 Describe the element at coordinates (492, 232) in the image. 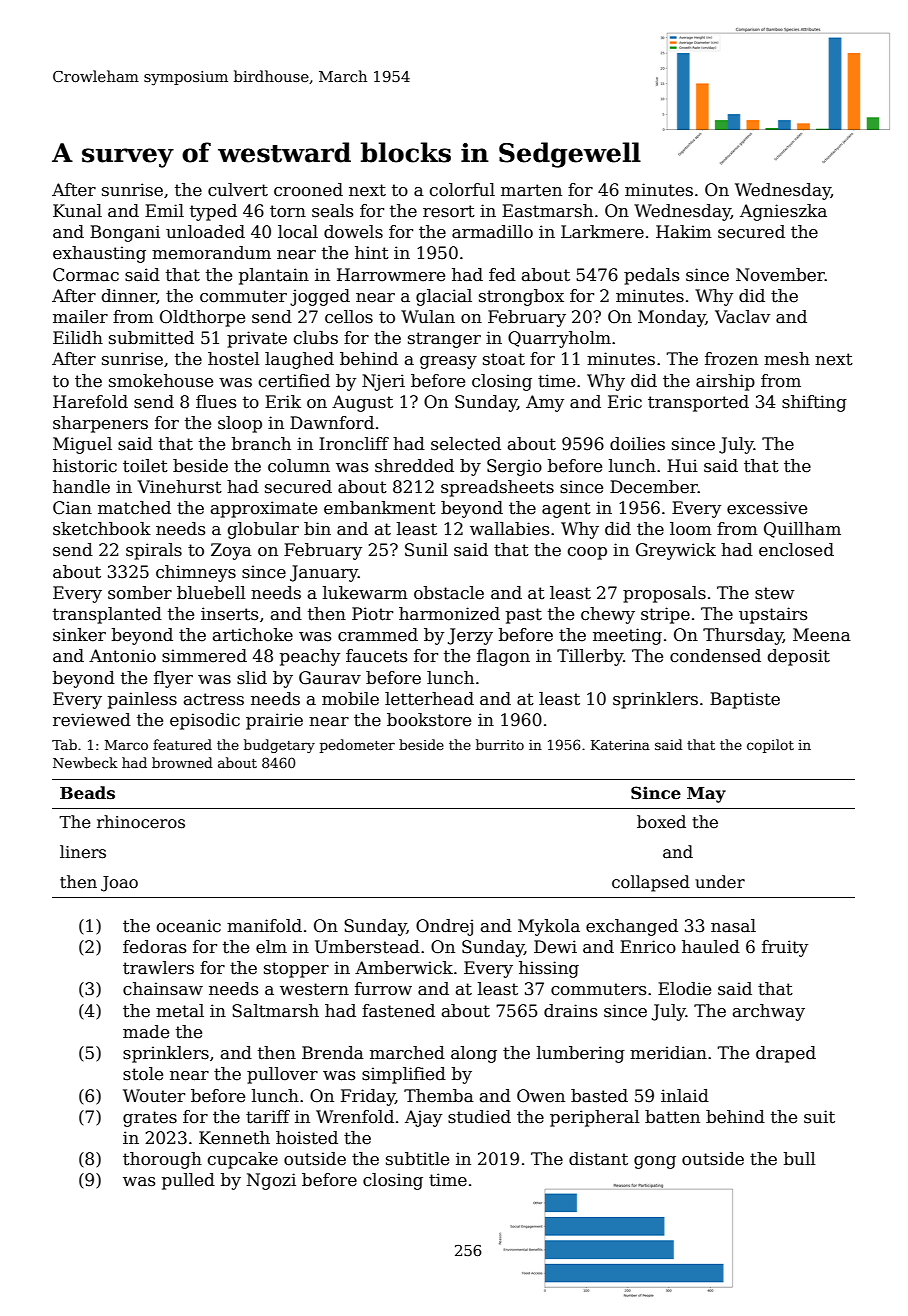

I see `armadillo` at that location.
